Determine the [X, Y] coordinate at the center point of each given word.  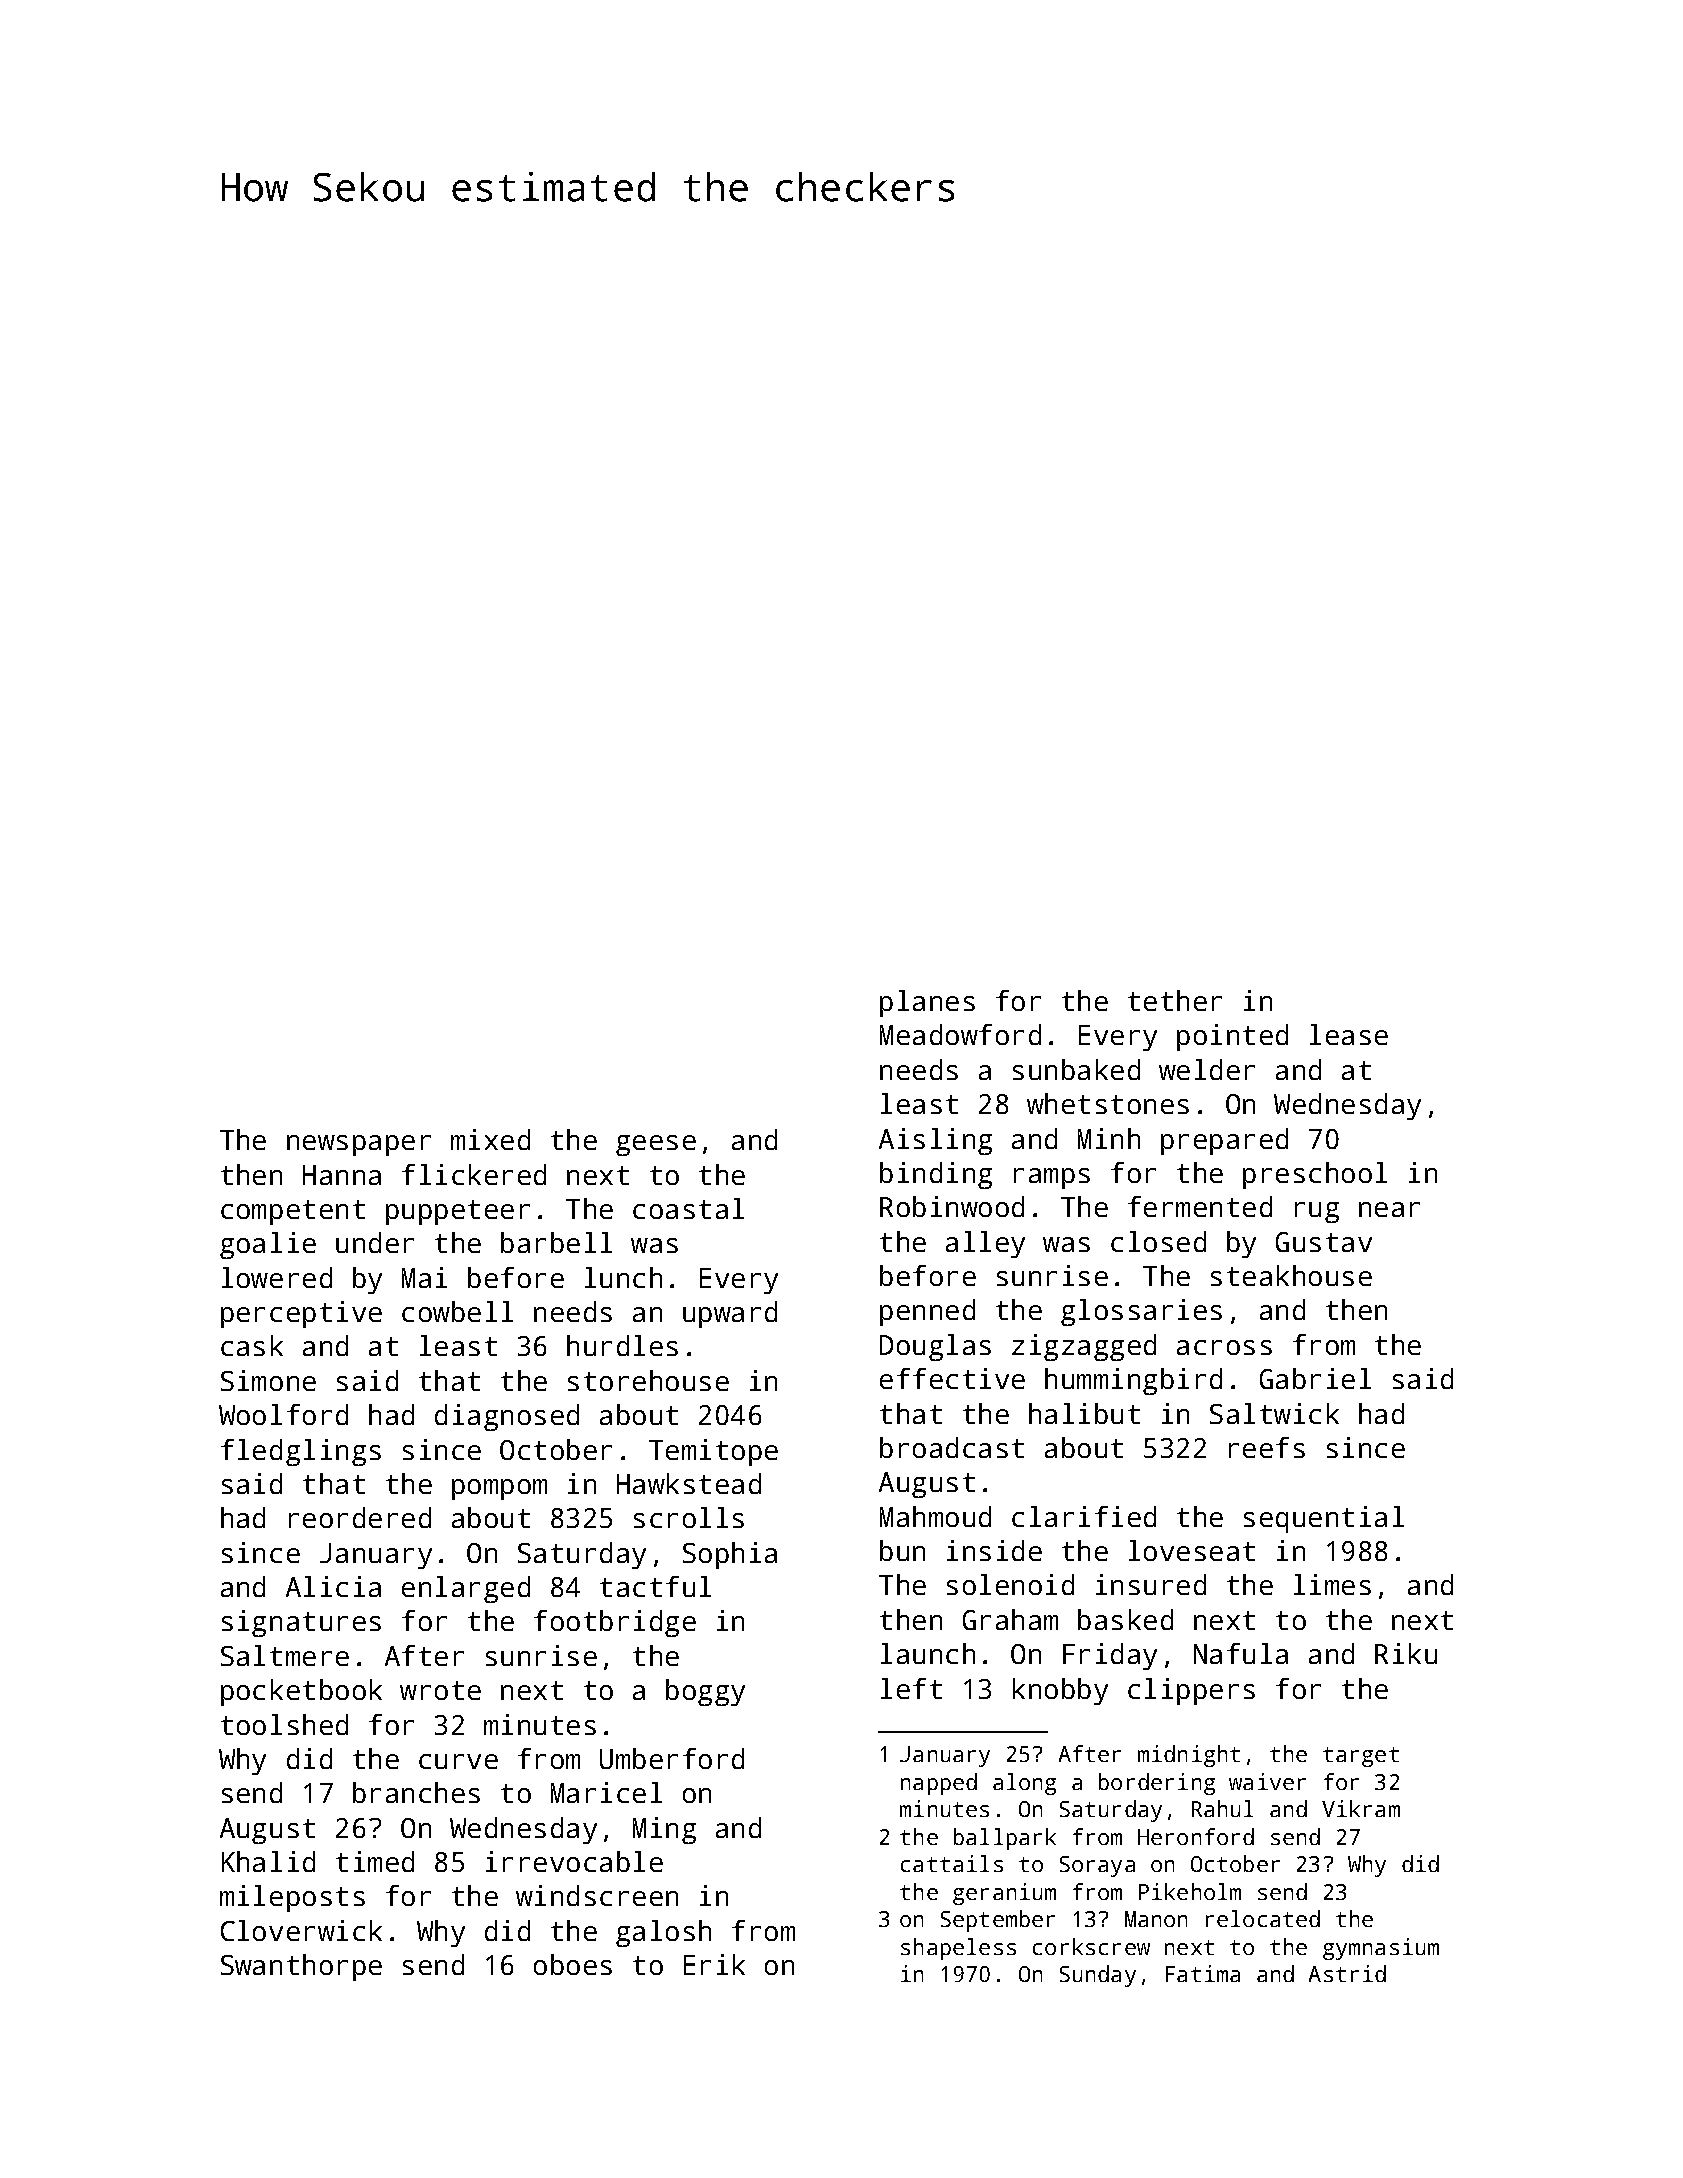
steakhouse [1291, 1275]
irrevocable [574, 1861]
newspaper [359, 1145]
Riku [1406, 1653]
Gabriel [1315, 1378]
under [375, 1242]
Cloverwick [301, 1930]
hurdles [622, 1345]
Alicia [333, 1586]
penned [927, 1312]
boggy [705, 1692]
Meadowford [960, 1034]
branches [416, 1792]
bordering [1157, 1784]
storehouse [648, 1380]
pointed [1232, 1037]
